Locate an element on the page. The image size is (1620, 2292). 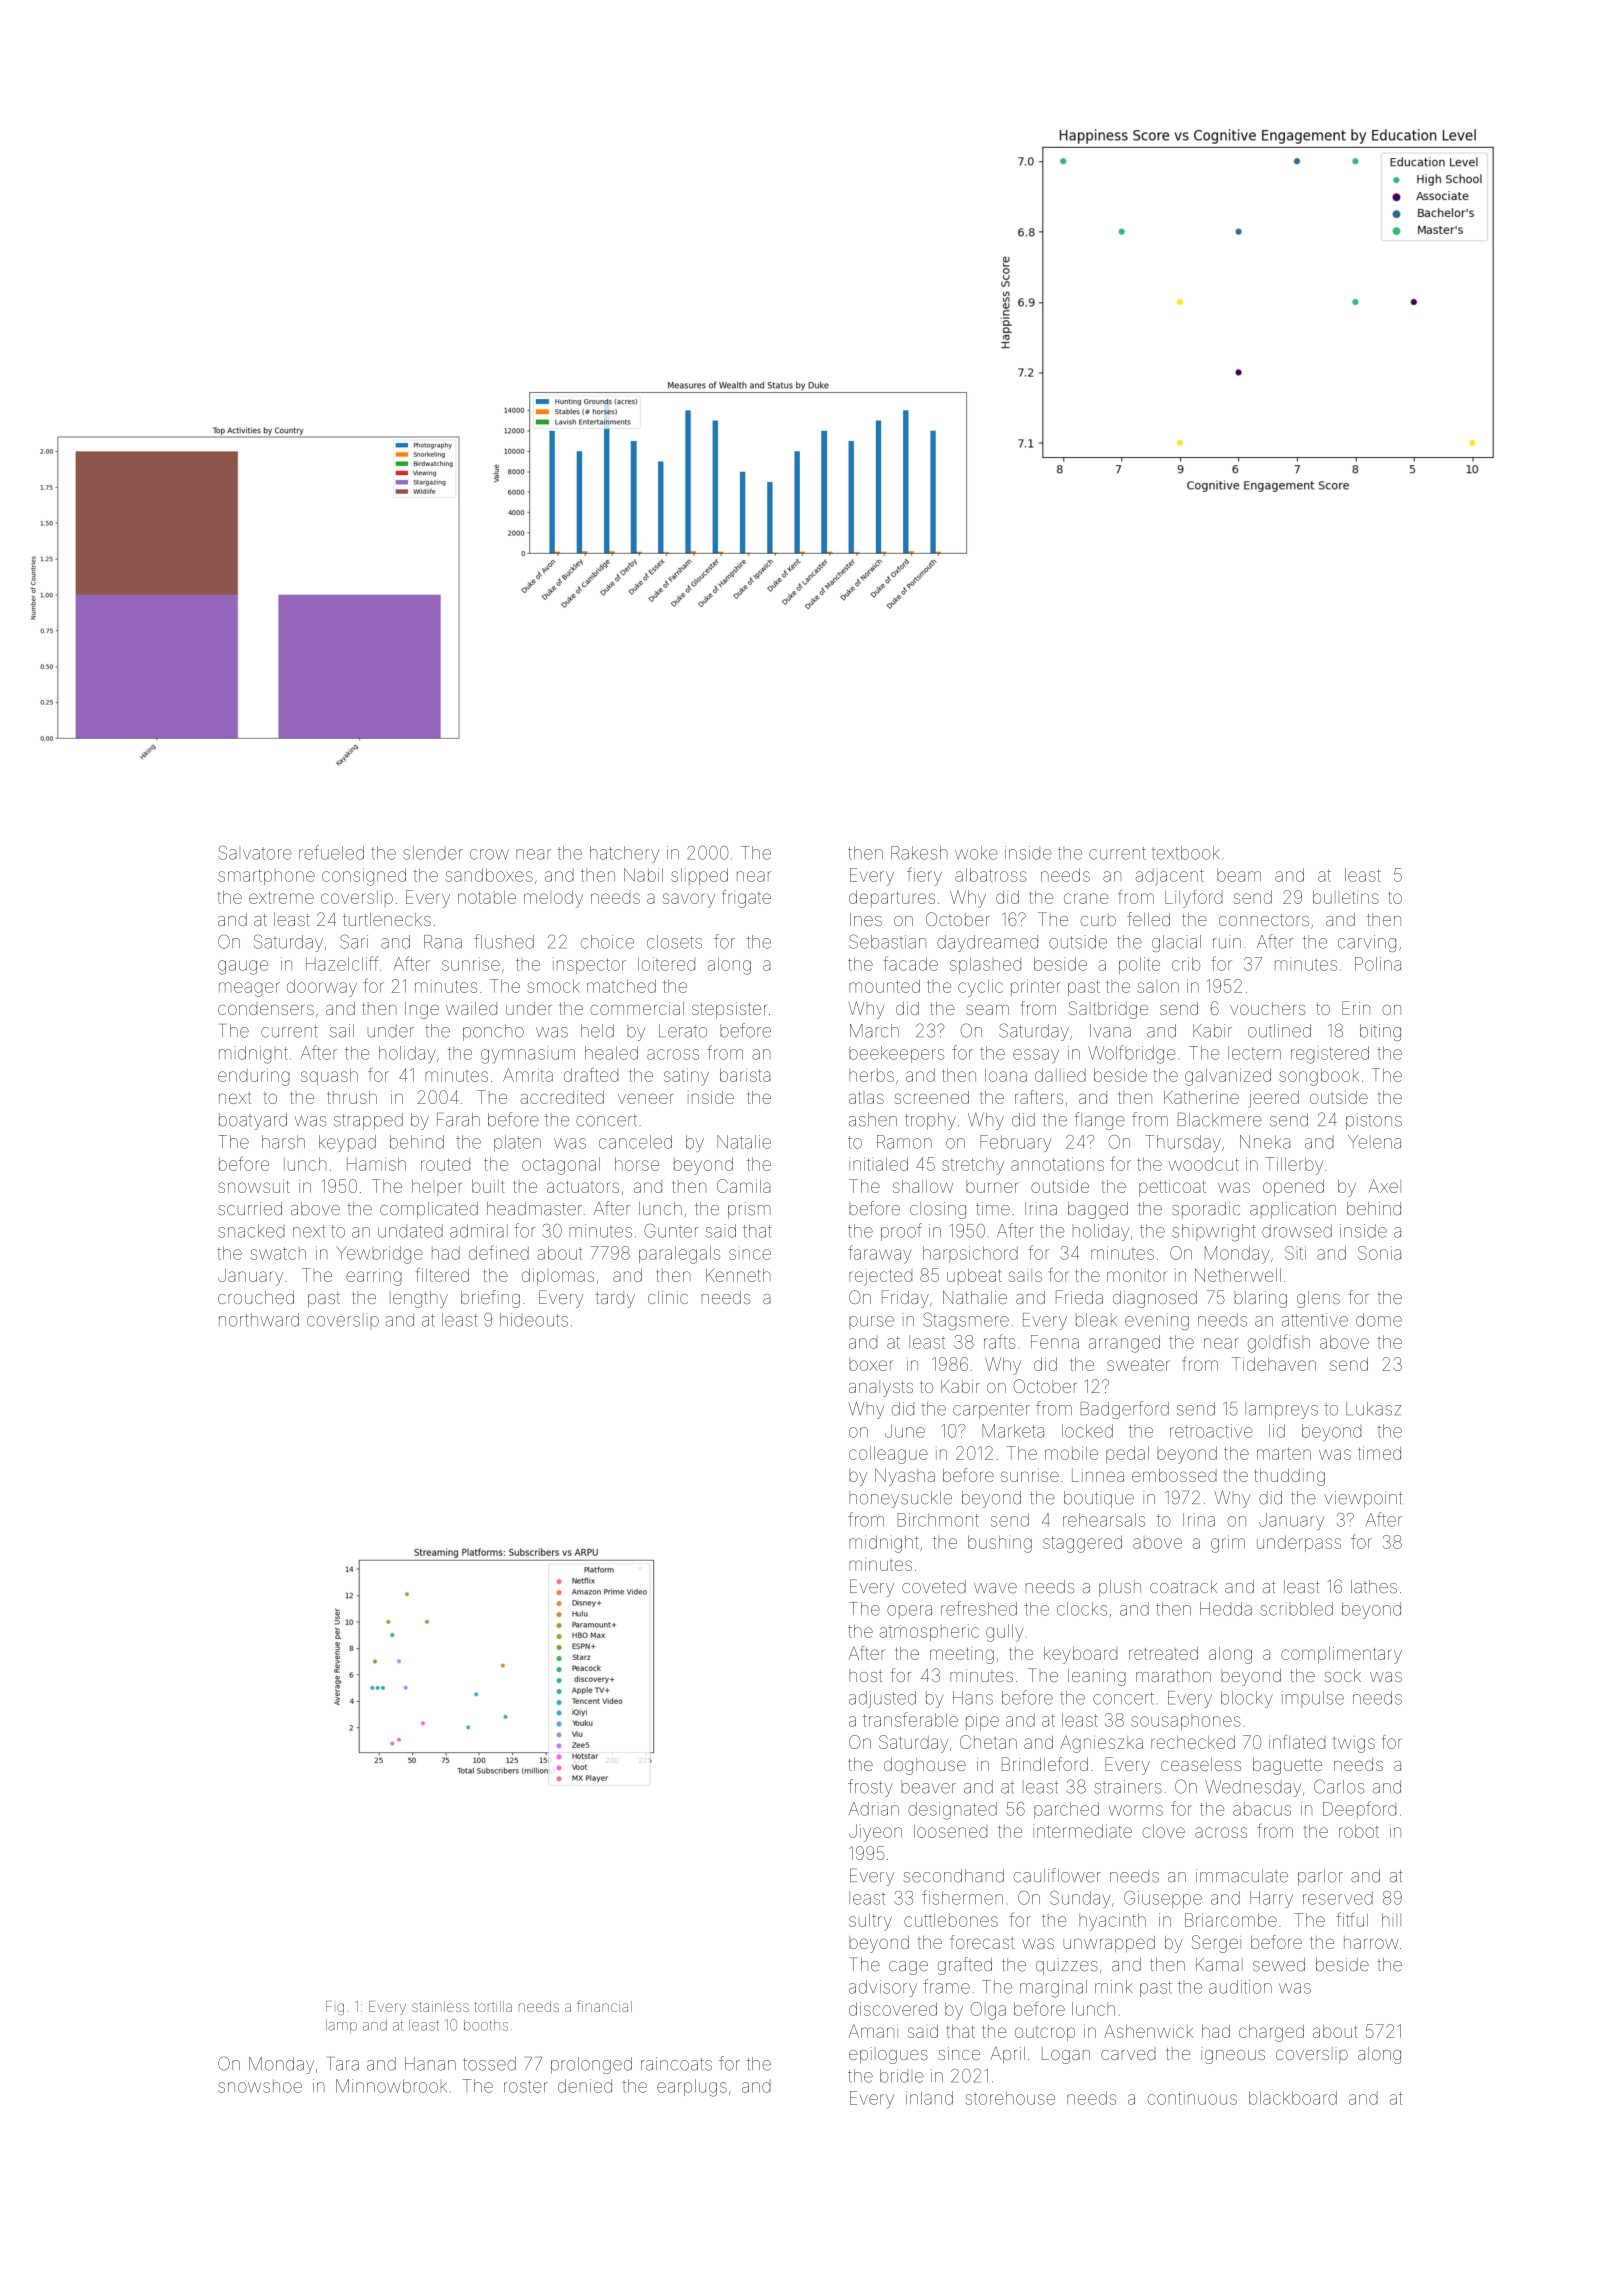
roster is located at coordinates (526, 2086).
